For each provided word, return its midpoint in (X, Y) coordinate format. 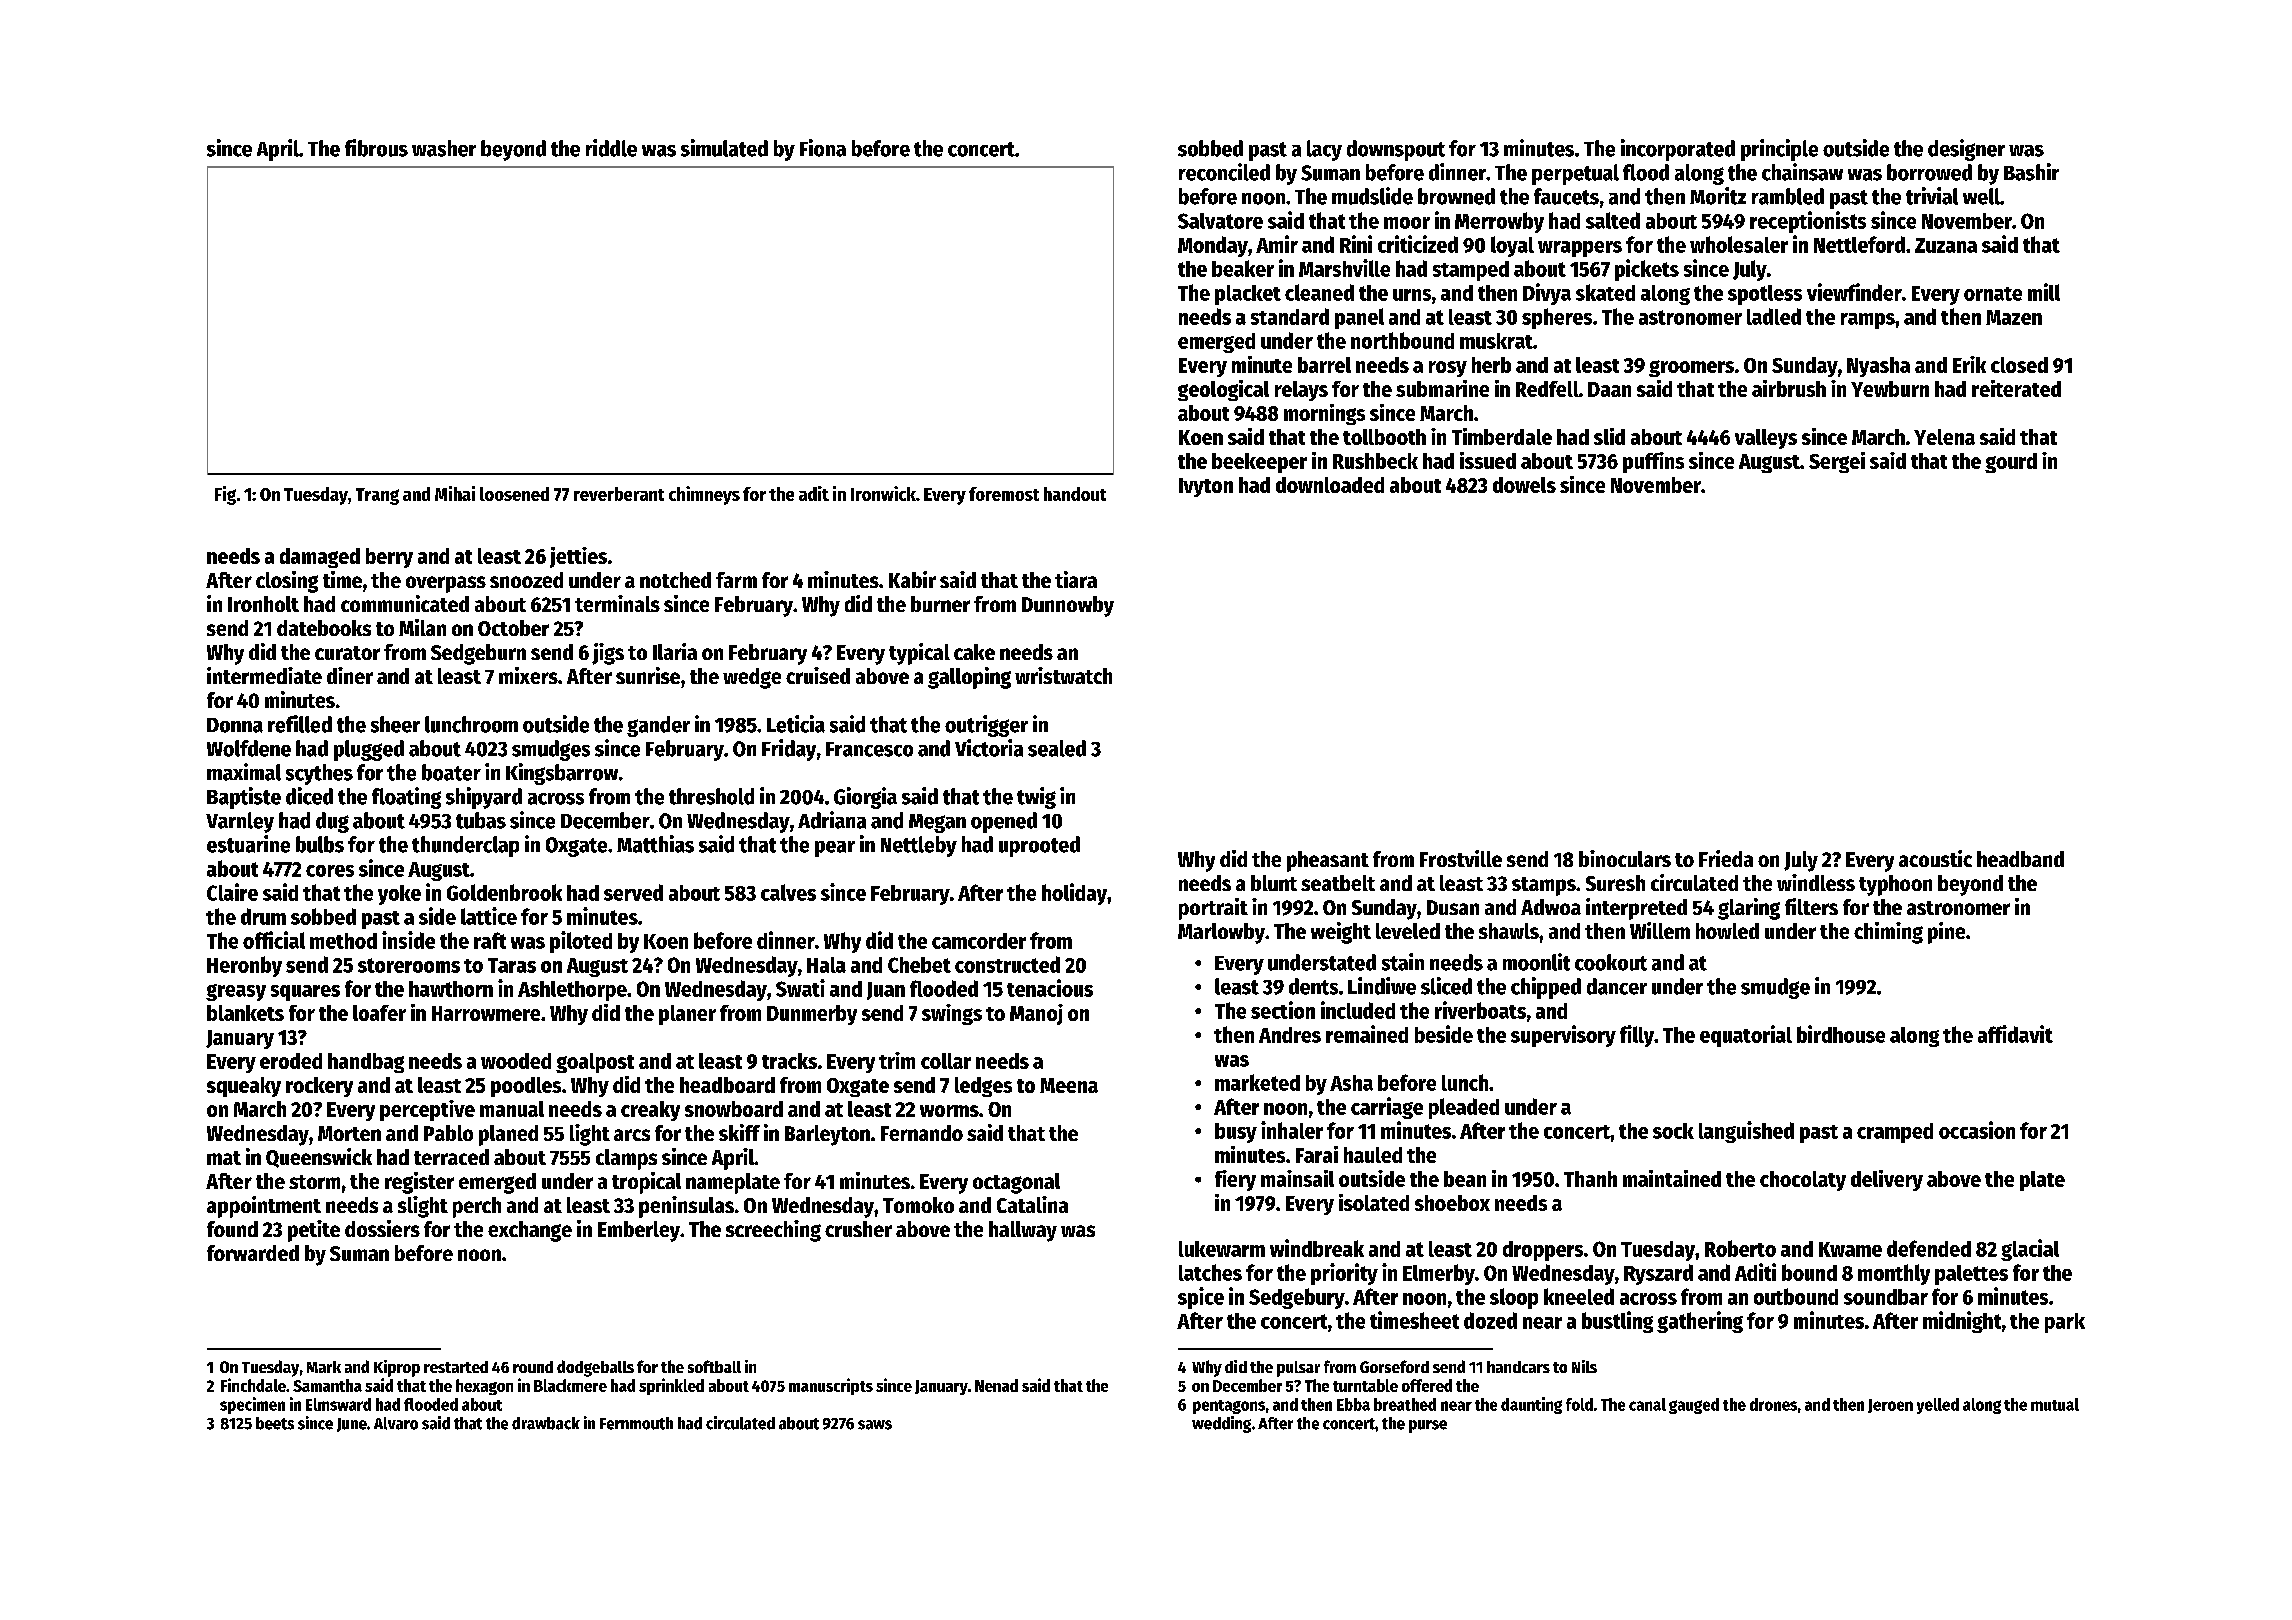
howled (1727, 931)
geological (1223, 390)
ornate (1993, 294)
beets (275, 1423)
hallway (1023, 1231)
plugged (369, 750)
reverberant (619, 494)
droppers (1543, 1251)
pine (1946, 933)
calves (788, 892)
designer (1966, 150)
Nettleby (919, 846)
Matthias (655, 844)
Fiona (823, 148)
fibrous (376, 148)
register (419, 1183)
